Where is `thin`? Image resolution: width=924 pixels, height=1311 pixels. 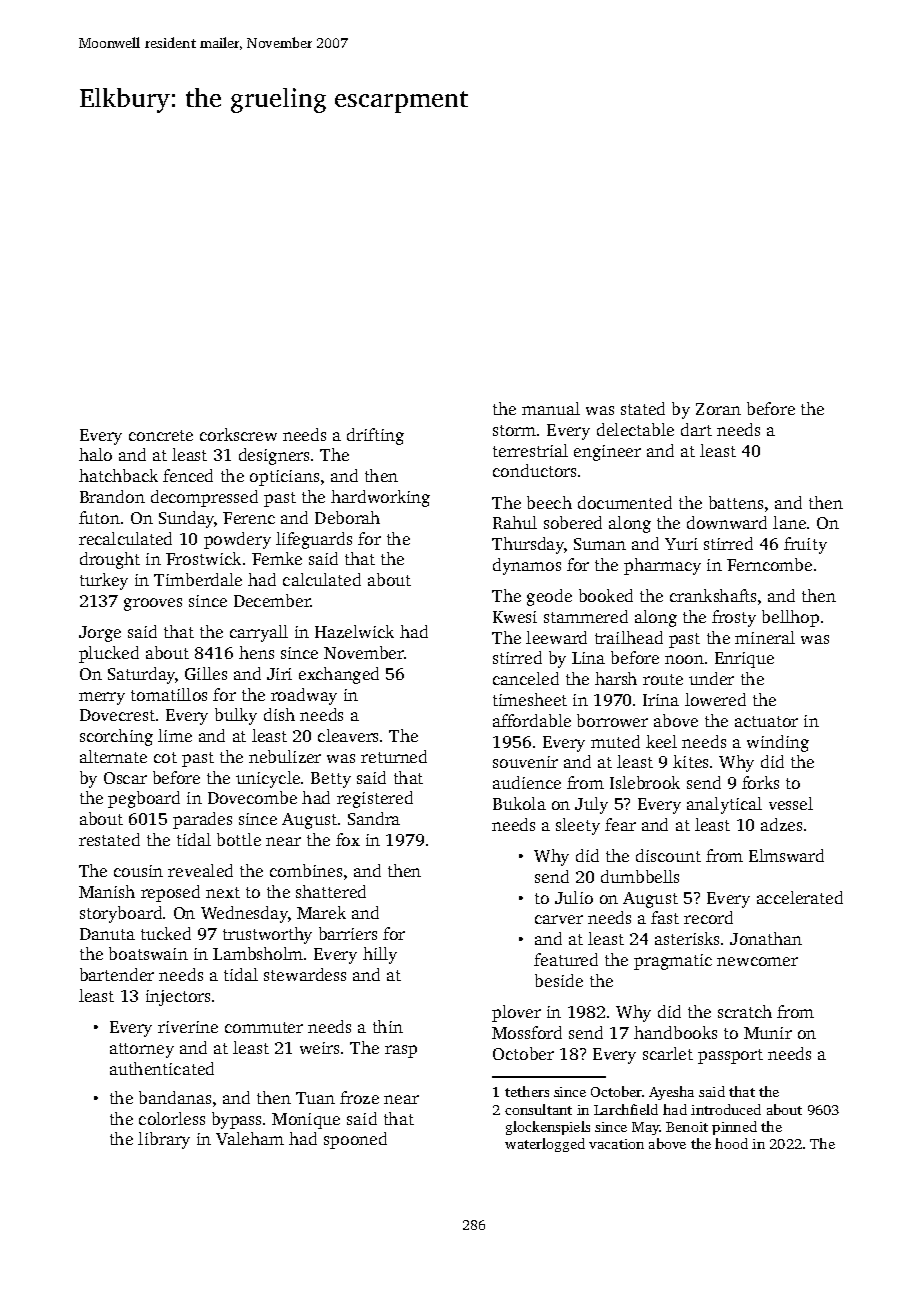
thin is located at coordinates (388, 1026).
